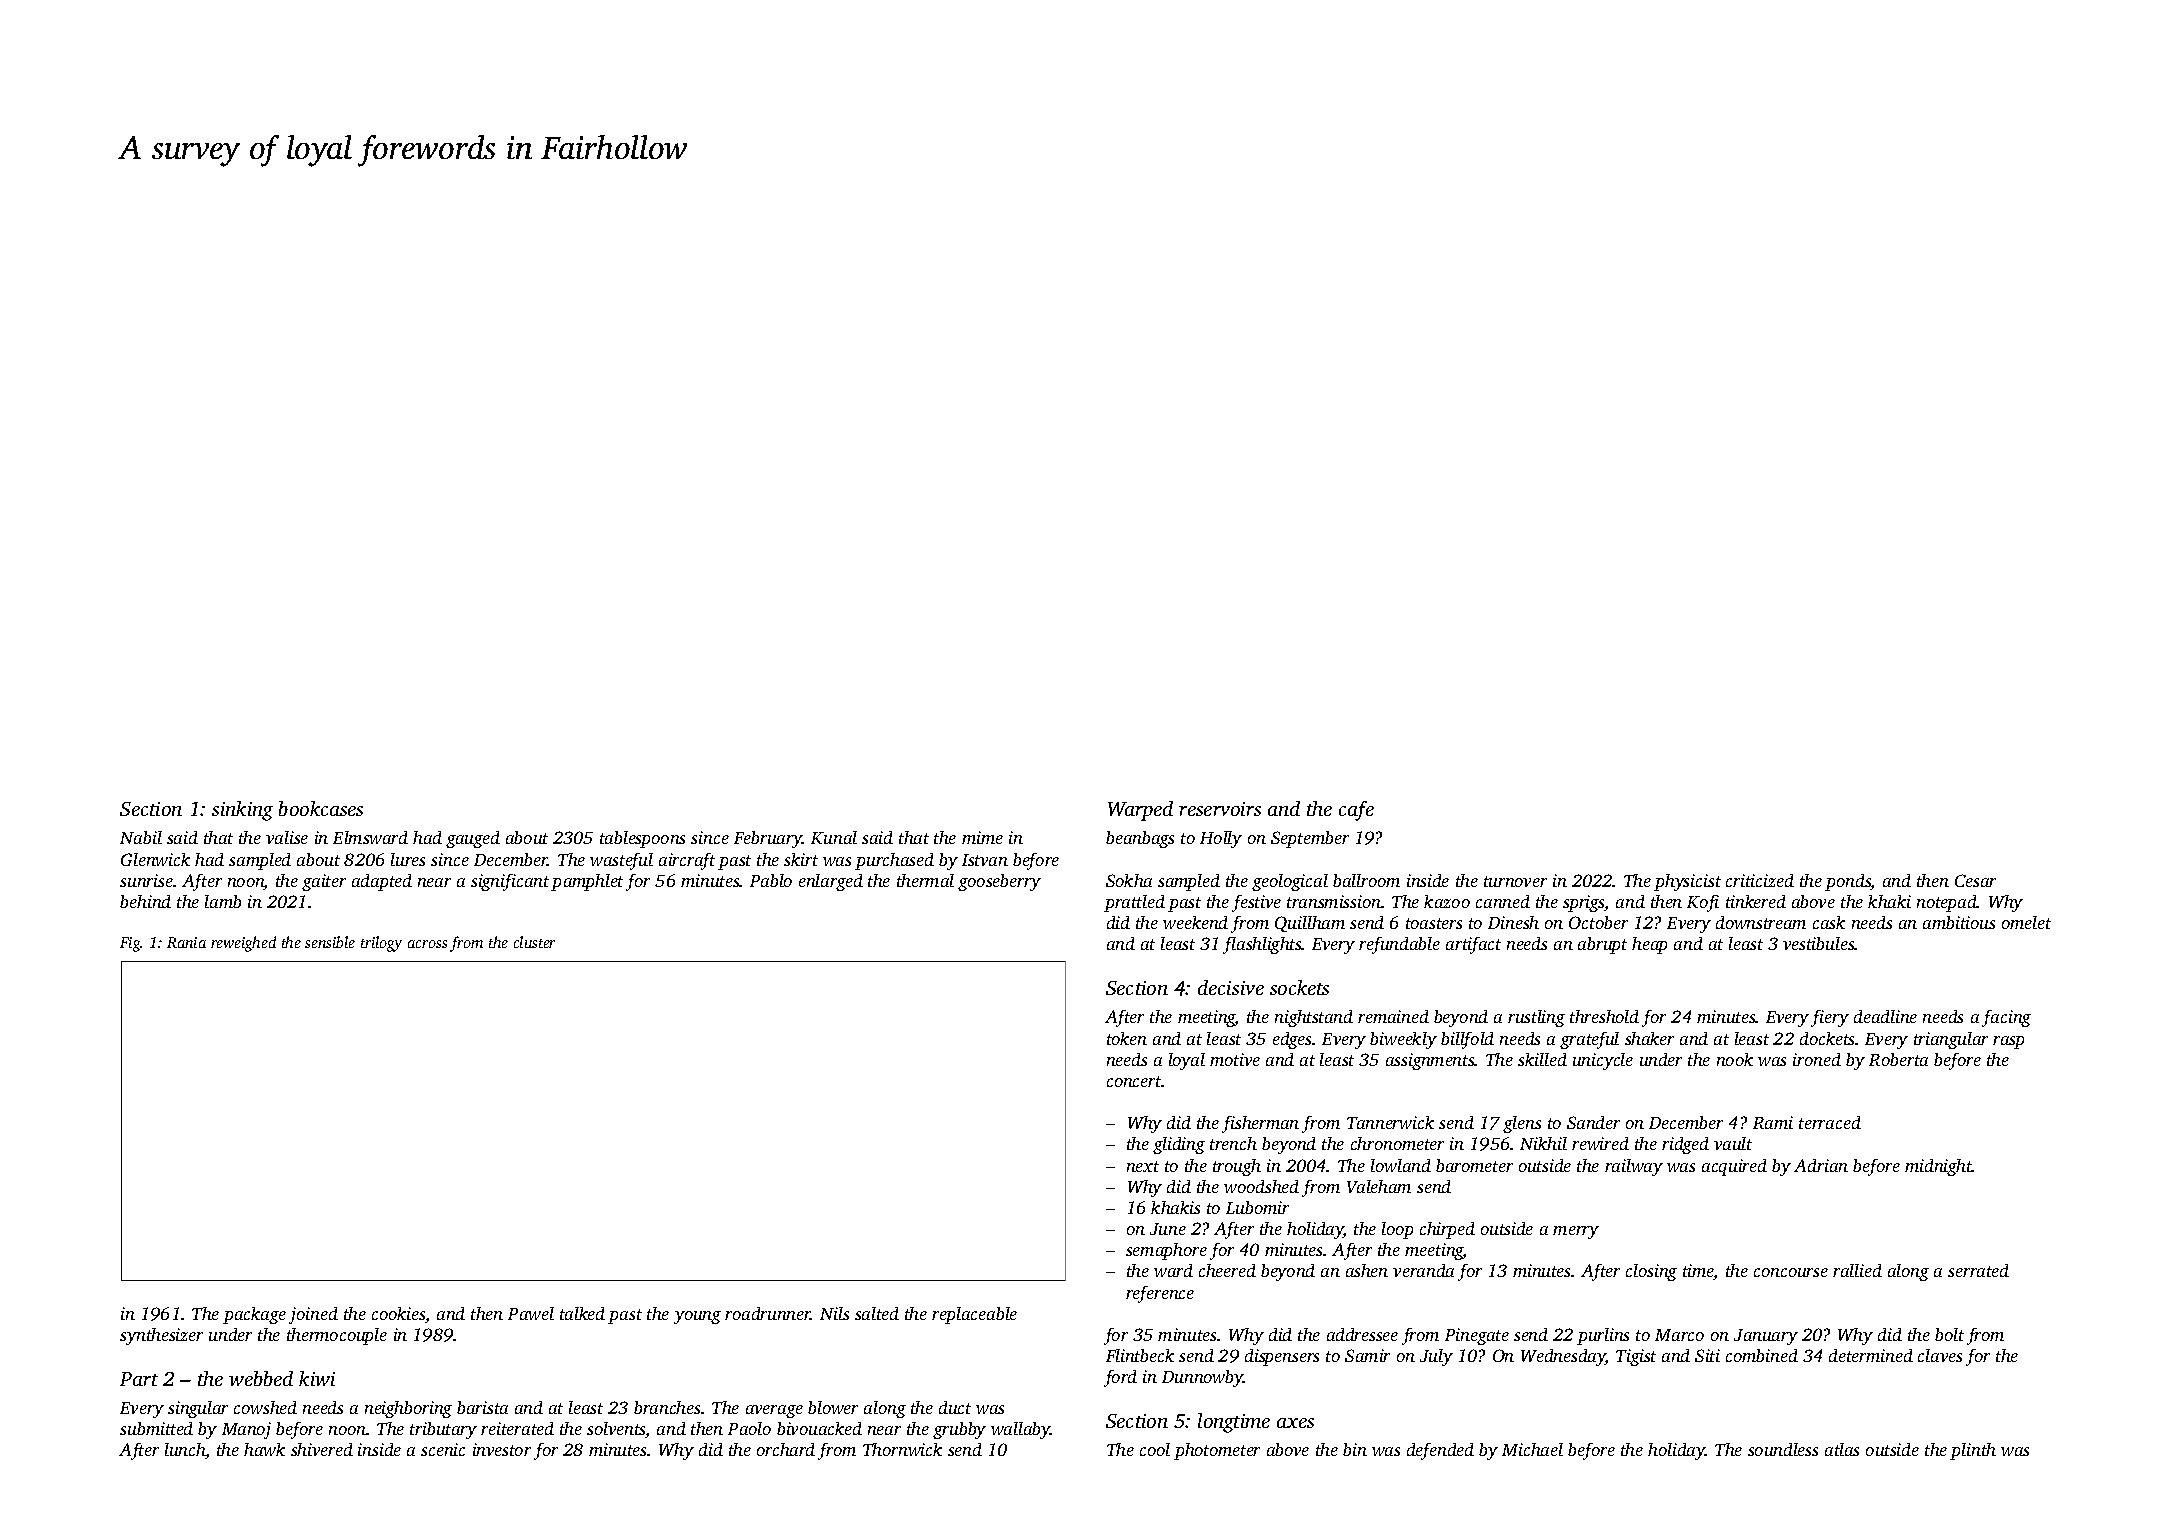  I want to click on orchard, so click(786, 1449).
